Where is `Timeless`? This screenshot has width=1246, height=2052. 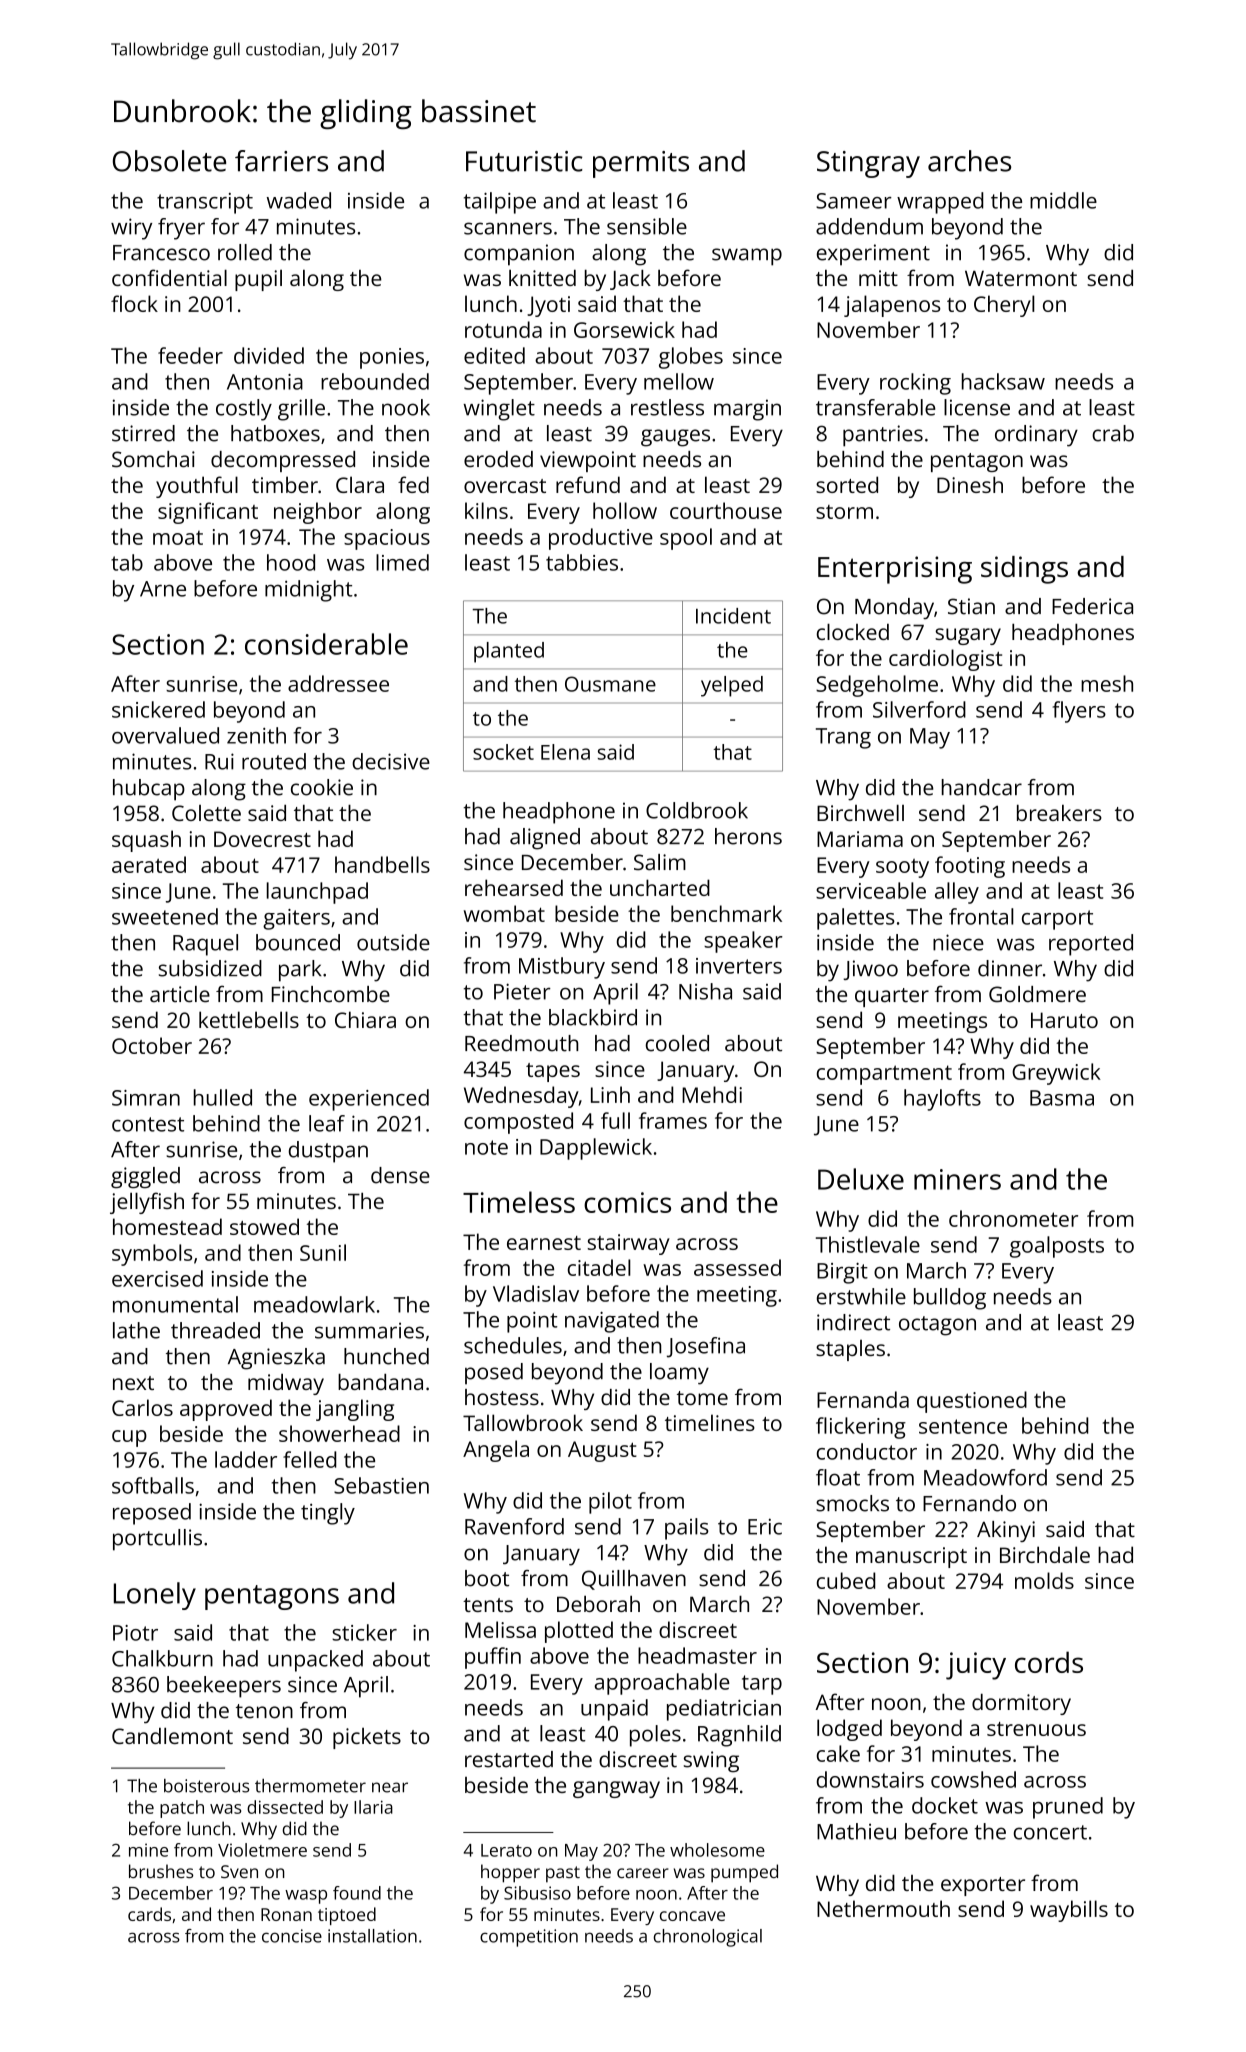
Timeless is located at coordinates (519, 1202).
